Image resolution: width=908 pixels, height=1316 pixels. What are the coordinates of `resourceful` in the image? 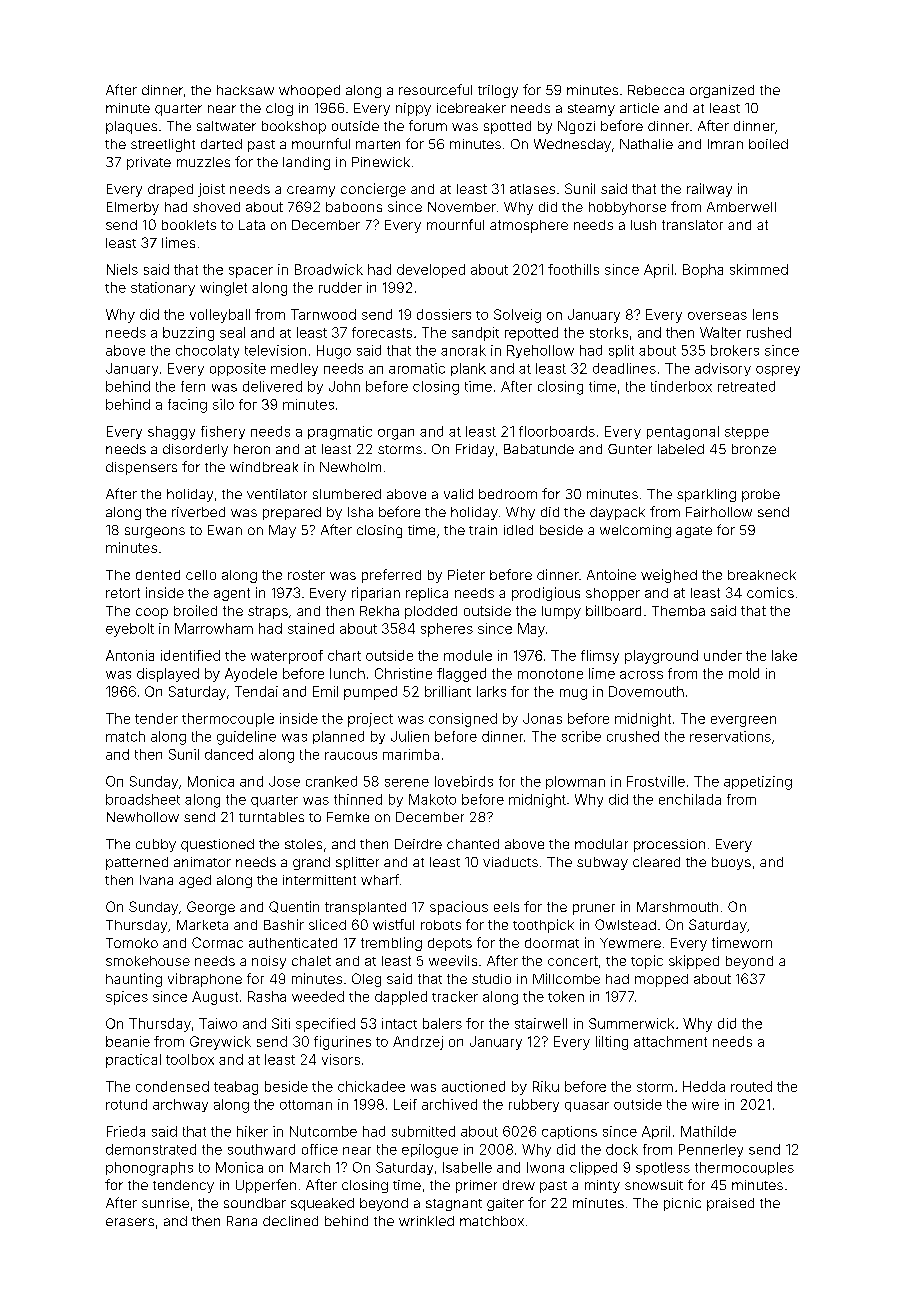 It's located at (435, 89).
